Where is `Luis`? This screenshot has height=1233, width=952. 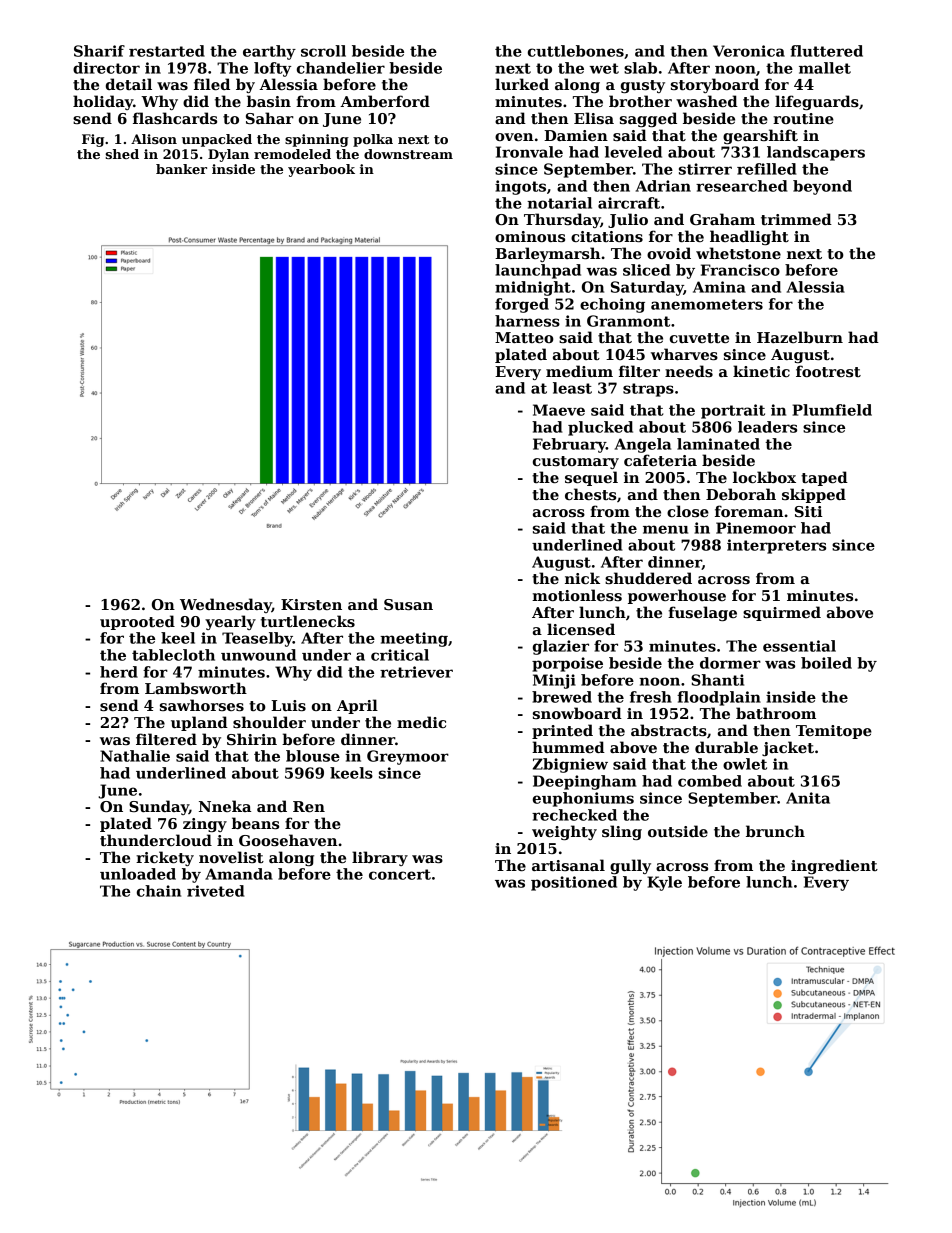 Luis is located at coordinates (288, 705).
